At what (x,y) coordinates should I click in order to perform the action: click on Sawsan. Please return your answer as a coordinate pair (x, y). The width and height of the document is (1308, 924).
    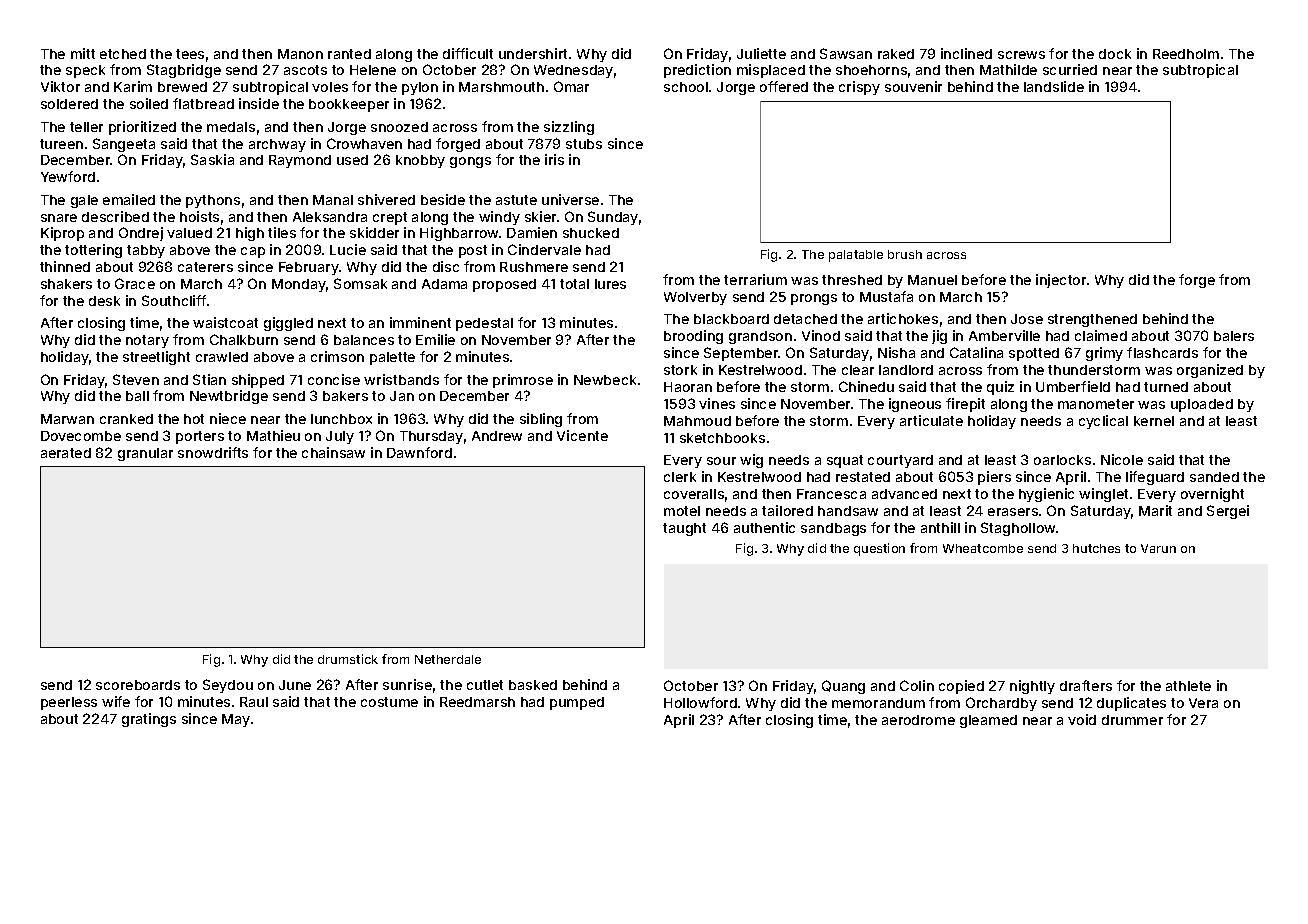
    Looking at the image, I should click on (846, 53).
